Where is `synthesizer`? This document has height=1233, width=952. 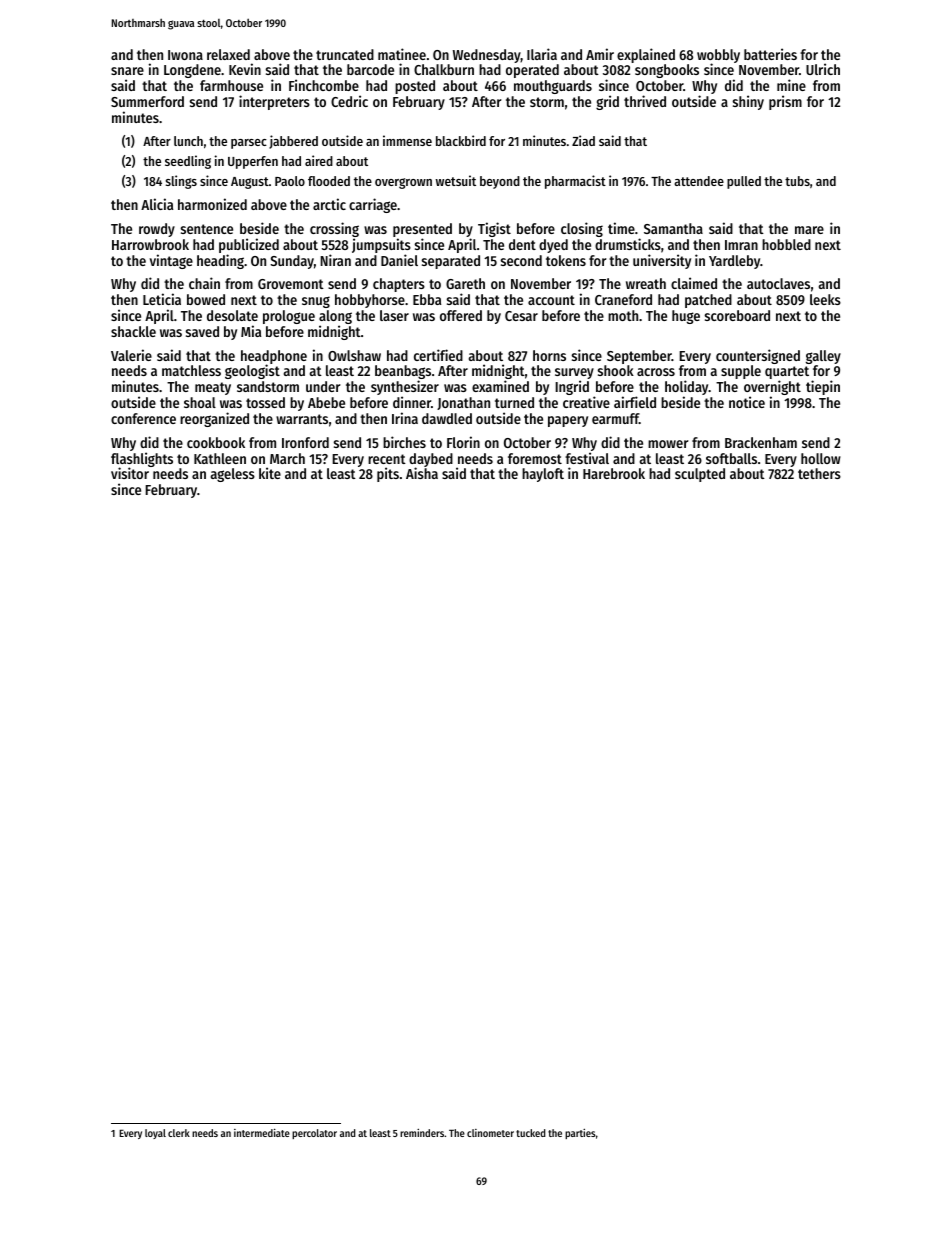
synthesizer is located at coordinates (405, 389).
